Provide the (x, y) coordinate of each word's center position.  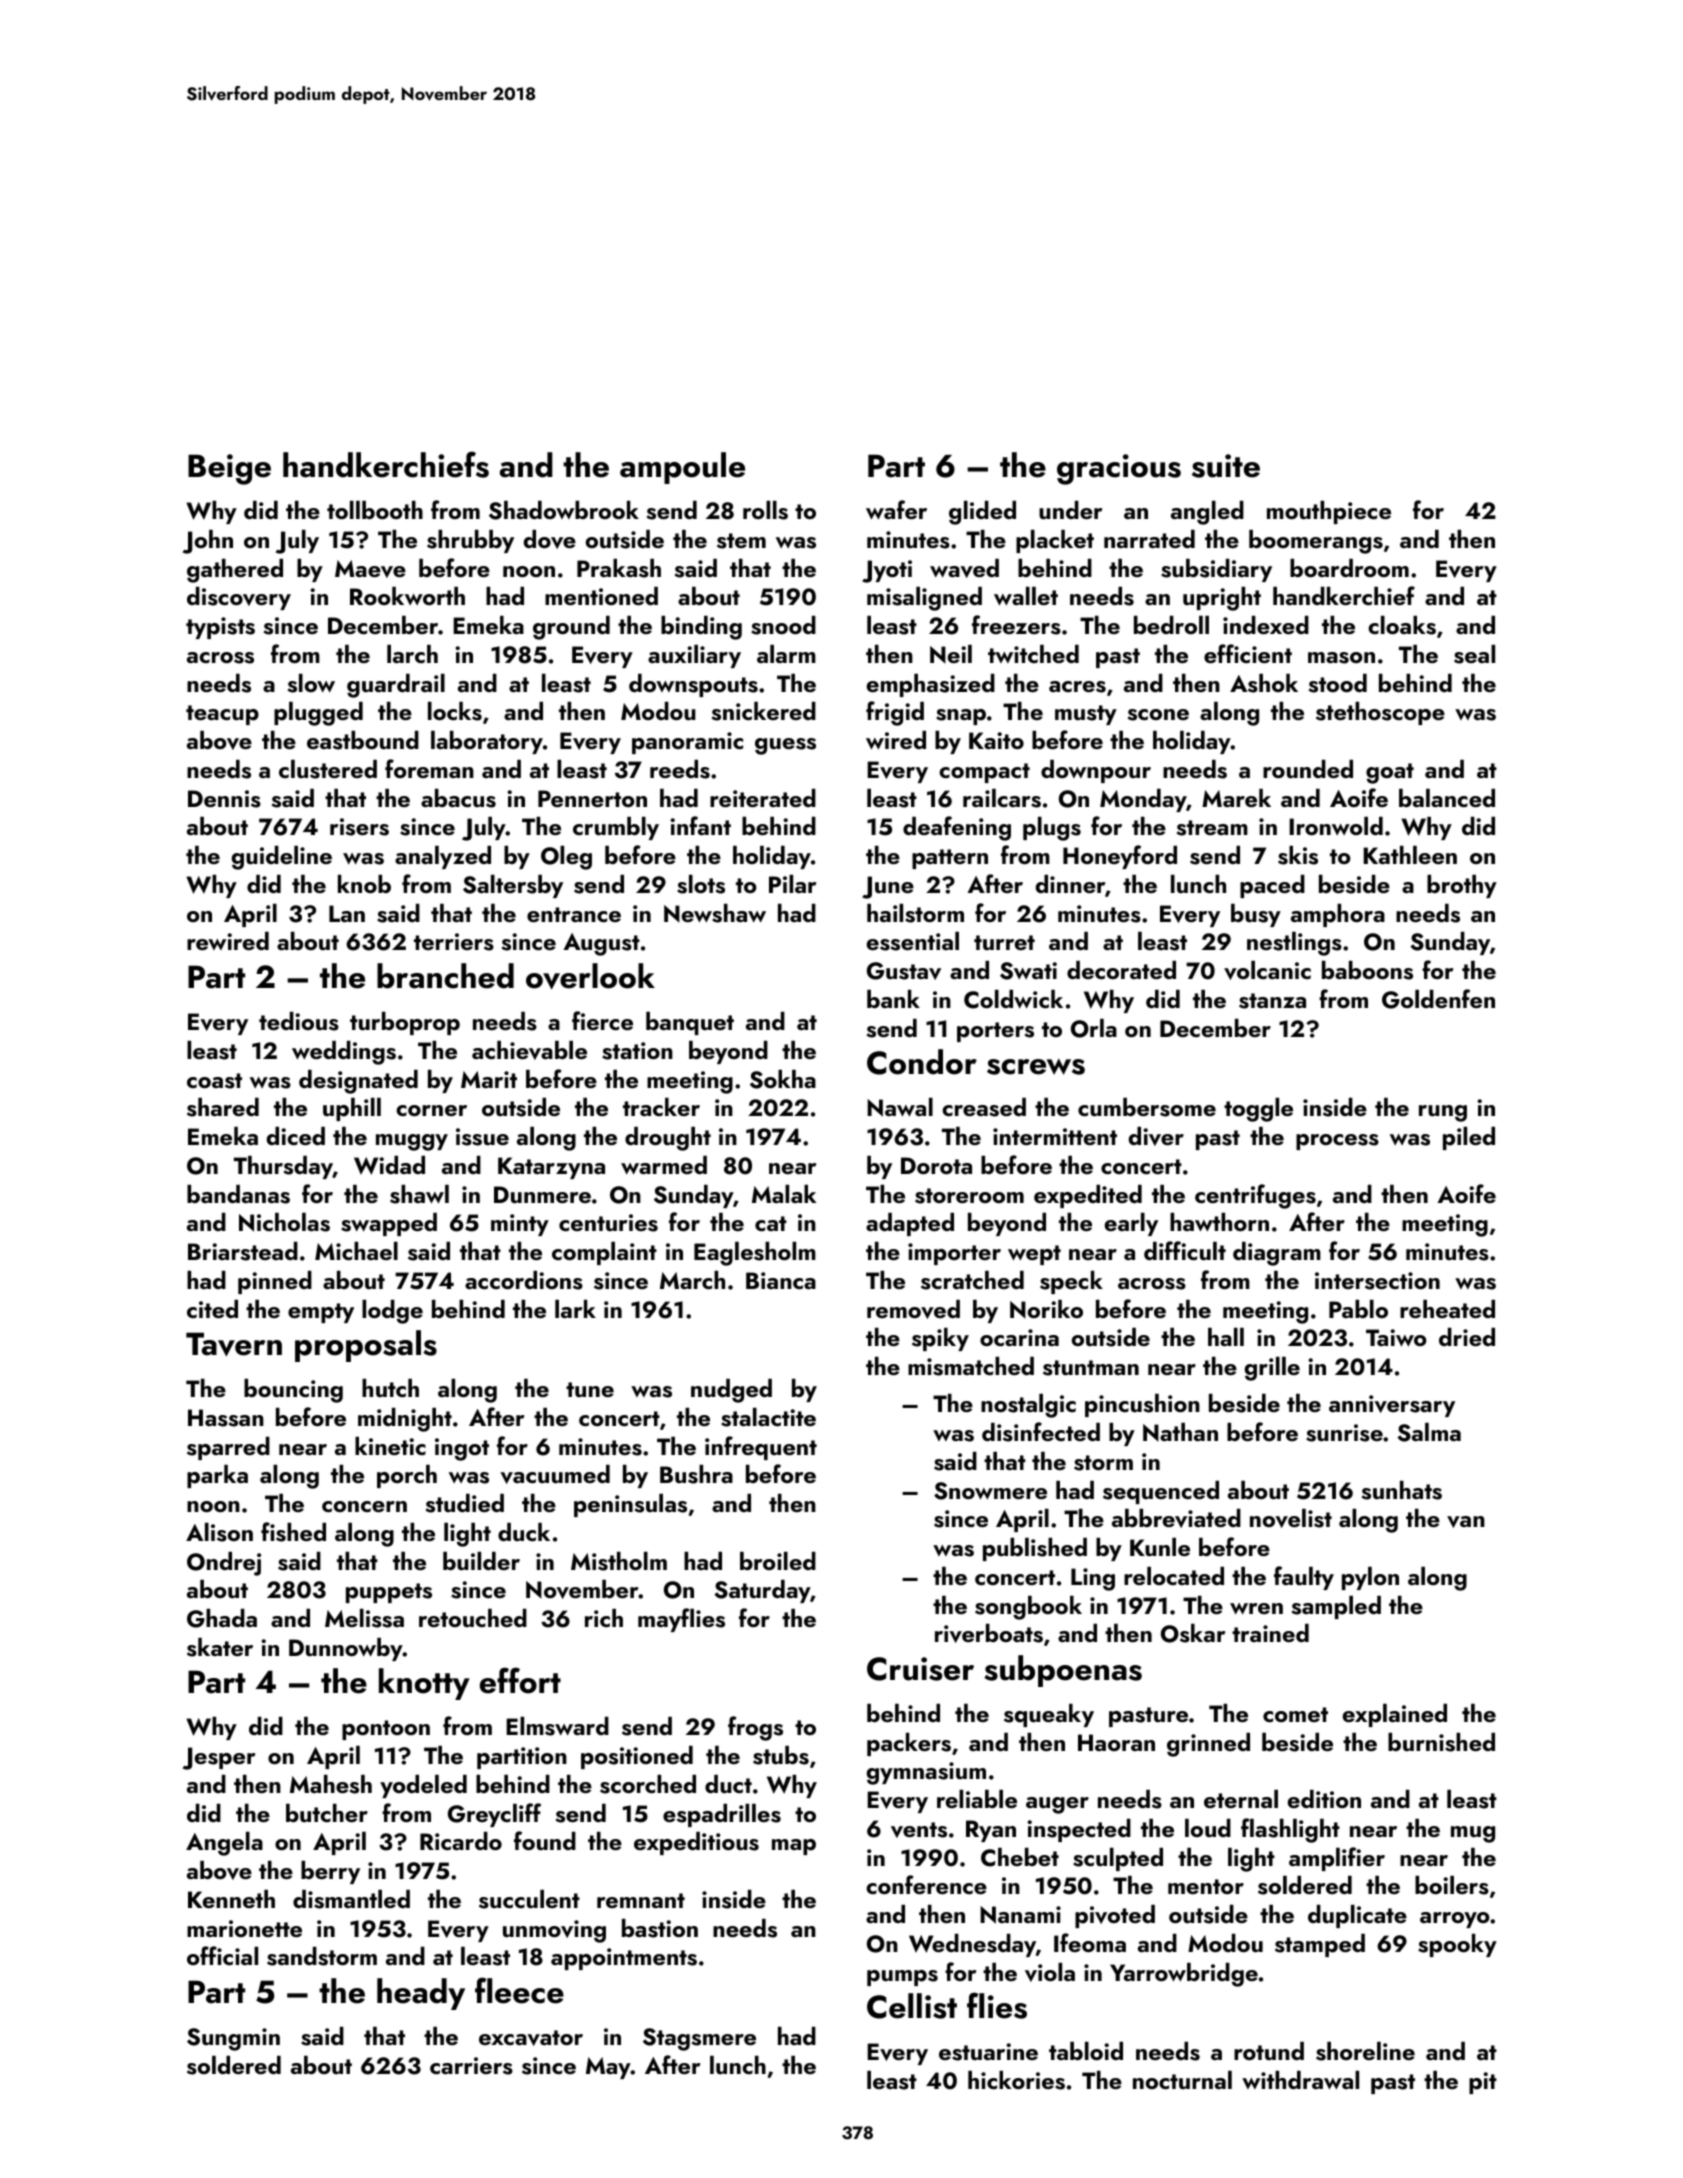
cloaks (1402, 625)
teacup (222, 715)
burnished (1441, 1742)
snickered (764, 711)
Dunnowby (346, 1649)
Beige (229, 469)
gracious (1119, 469)
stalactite (768, 1417)
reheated (1447, 1309)
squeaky (1049, 1715)
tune (590, 1389)
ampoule (682, 468)
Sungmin (233, 2039)
